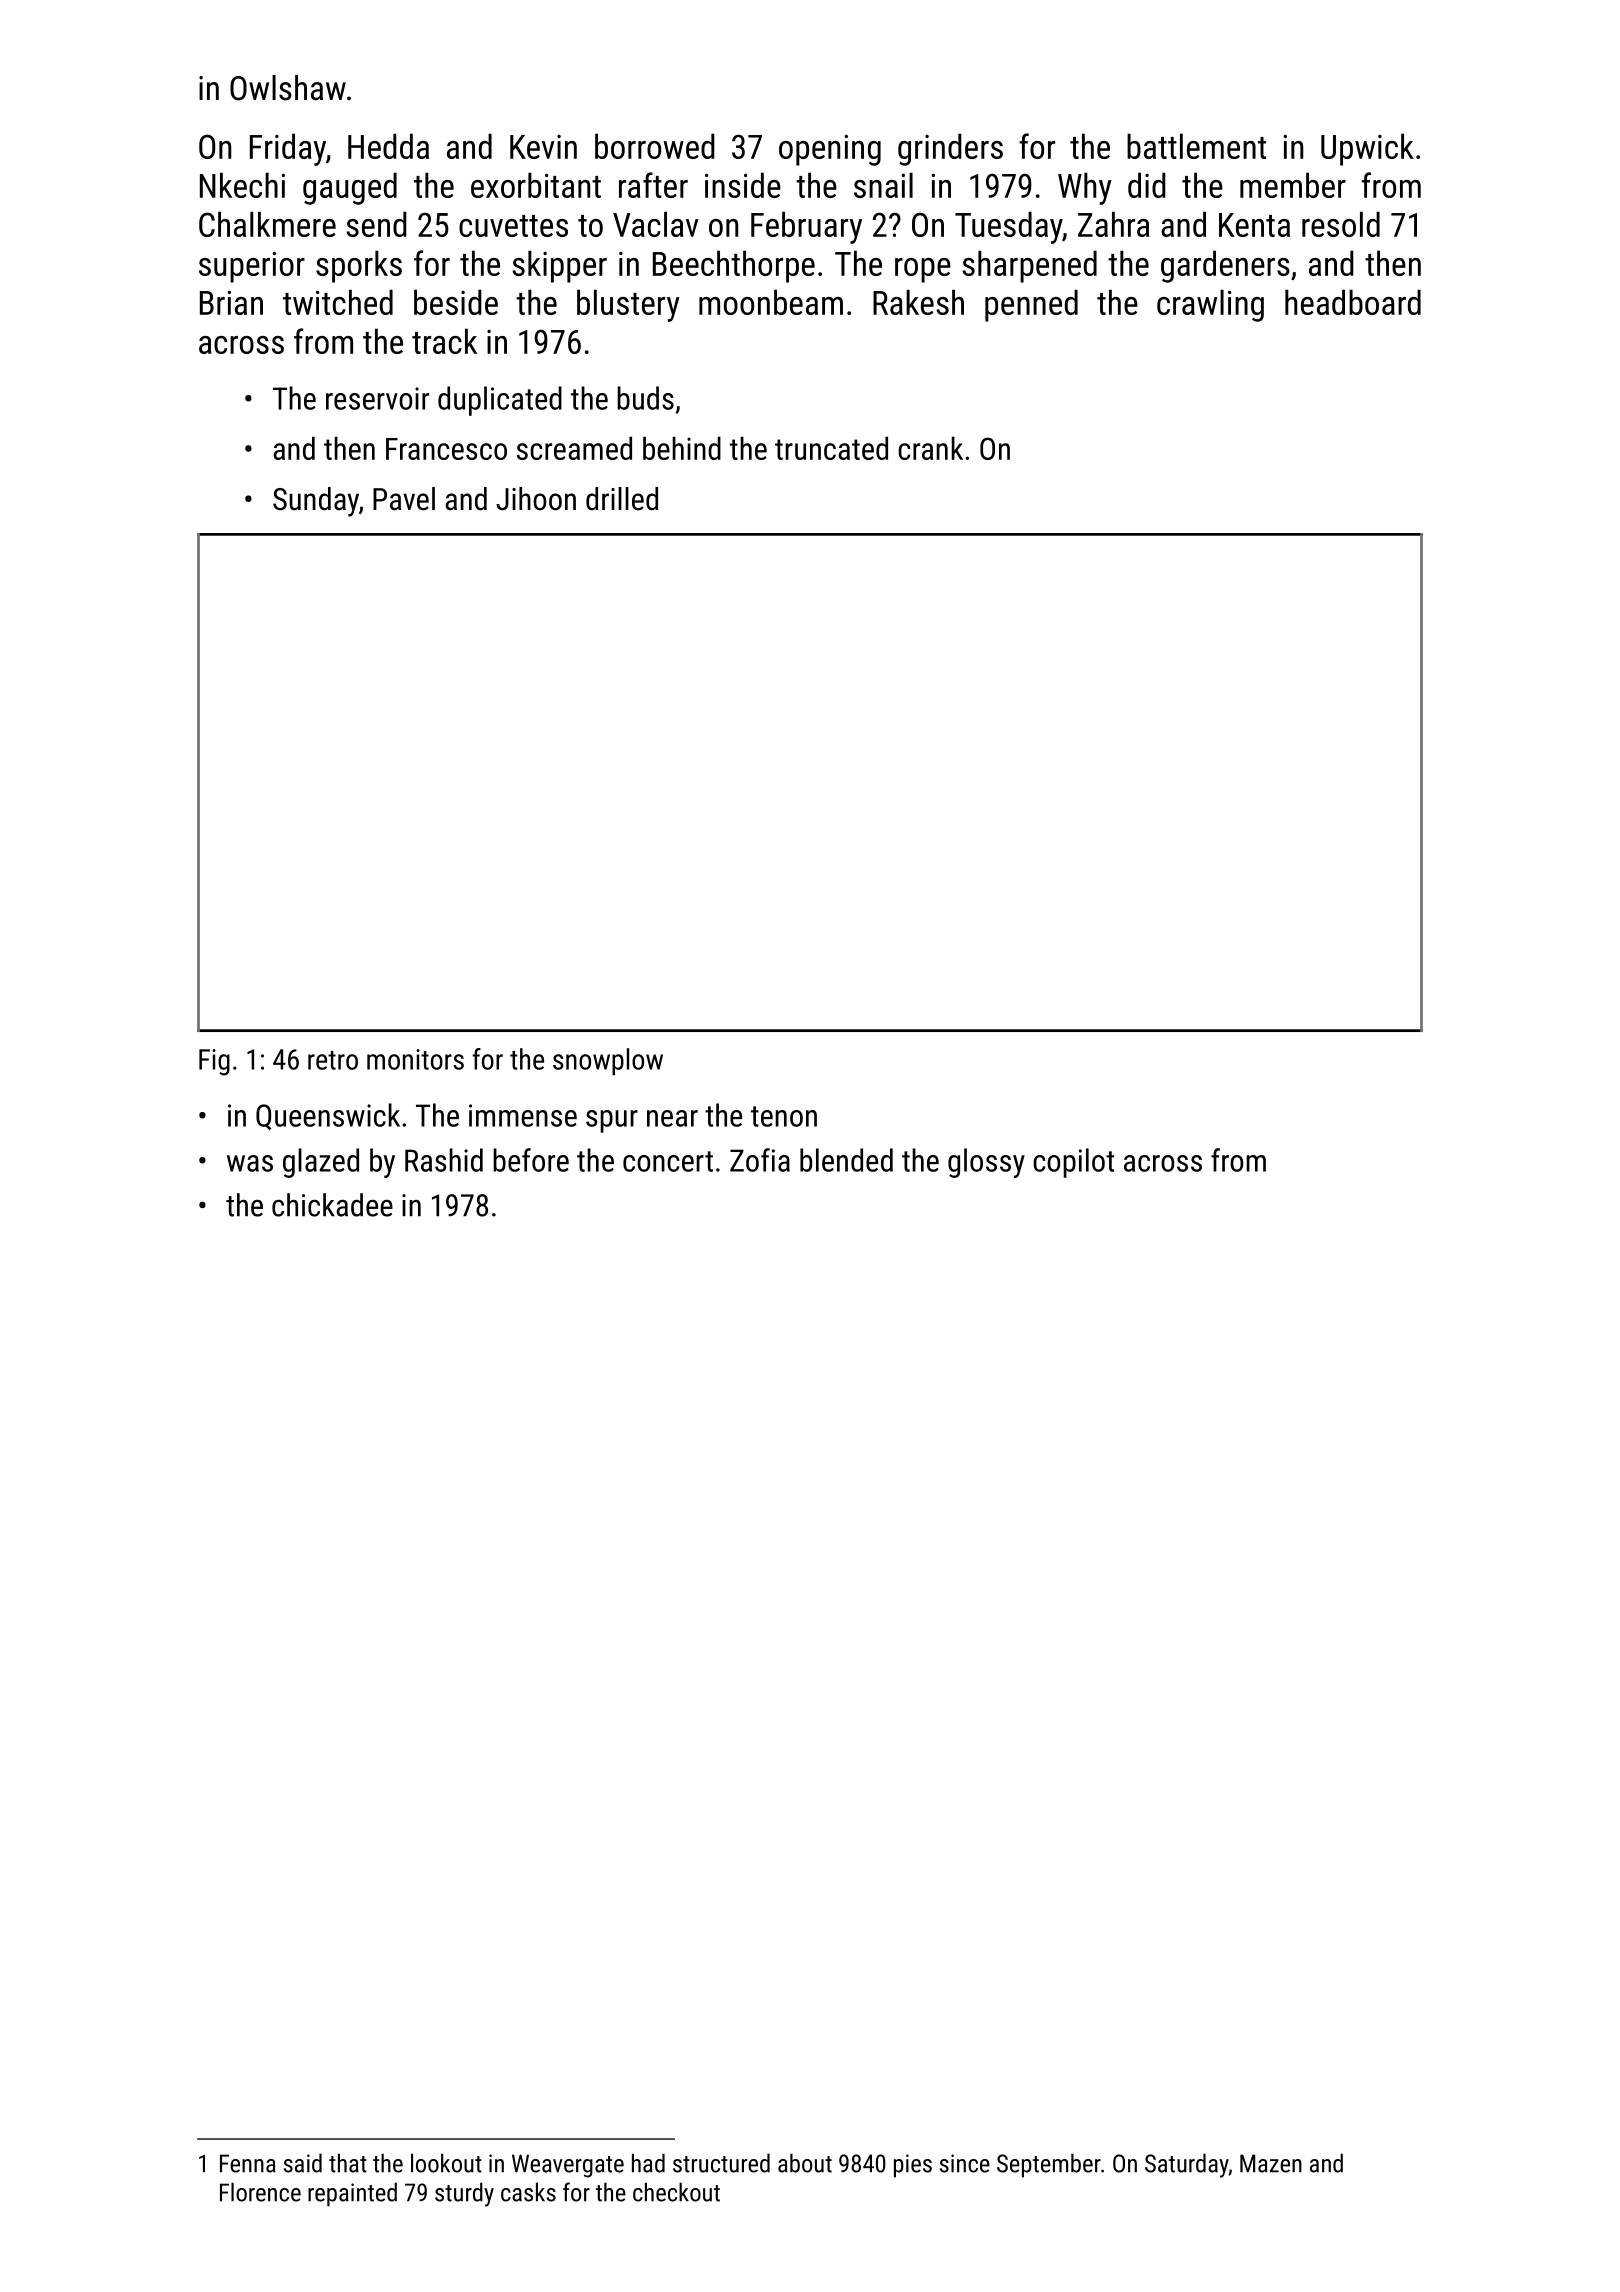 This document has height=2292, width=1620. I want to click on chickadee, so click(332, 1205).
